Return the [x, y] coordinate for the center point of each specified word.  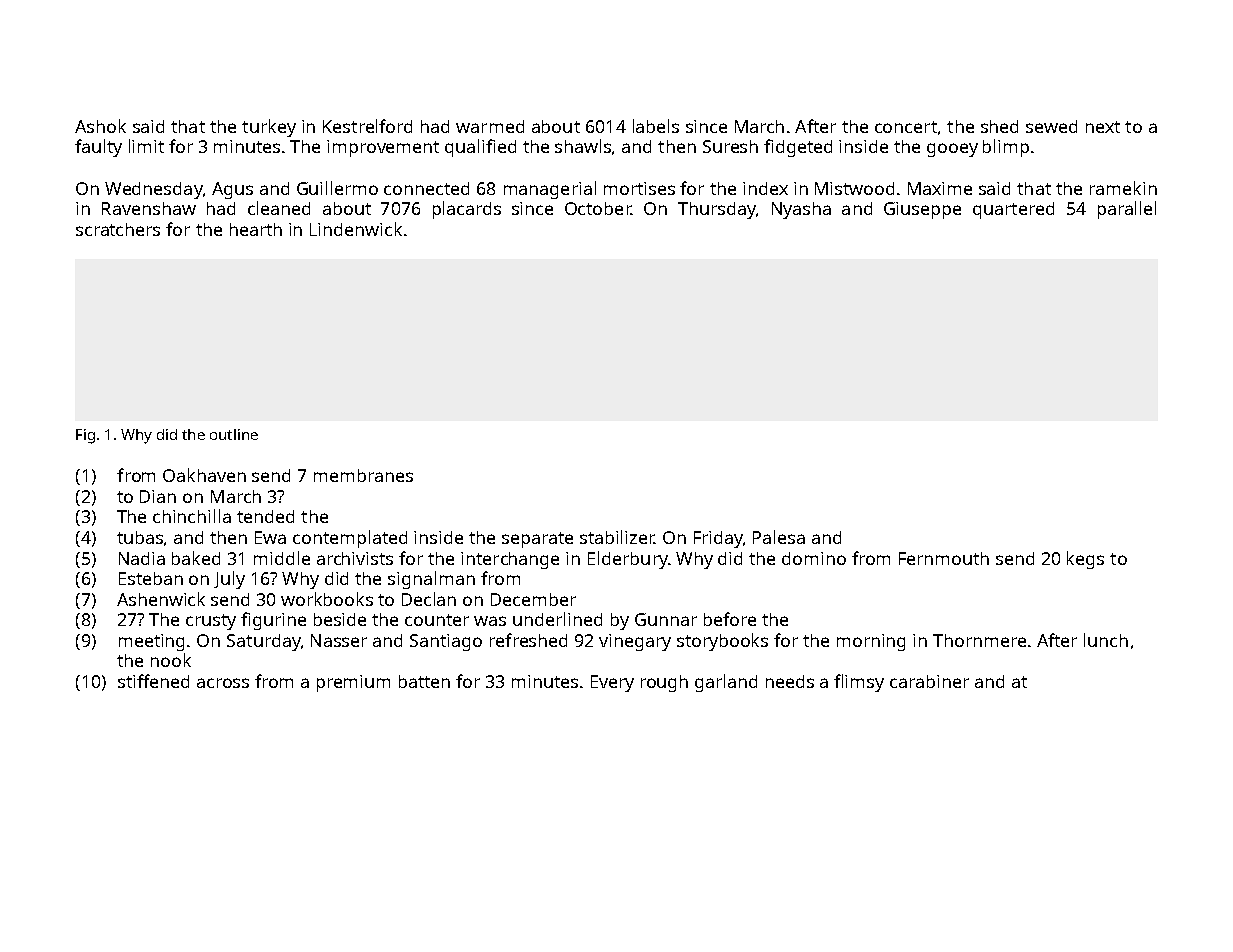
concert [906, 127]
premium [353, 683]
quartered [1013, 210]
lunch [1106, 640]
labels [656, 126]
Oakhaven [204, 475]
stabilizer [617, 537]
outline [234, 434]
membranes [363, 475]
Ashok [100, 126]
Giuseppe [922, 210]
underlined [557, 619]
